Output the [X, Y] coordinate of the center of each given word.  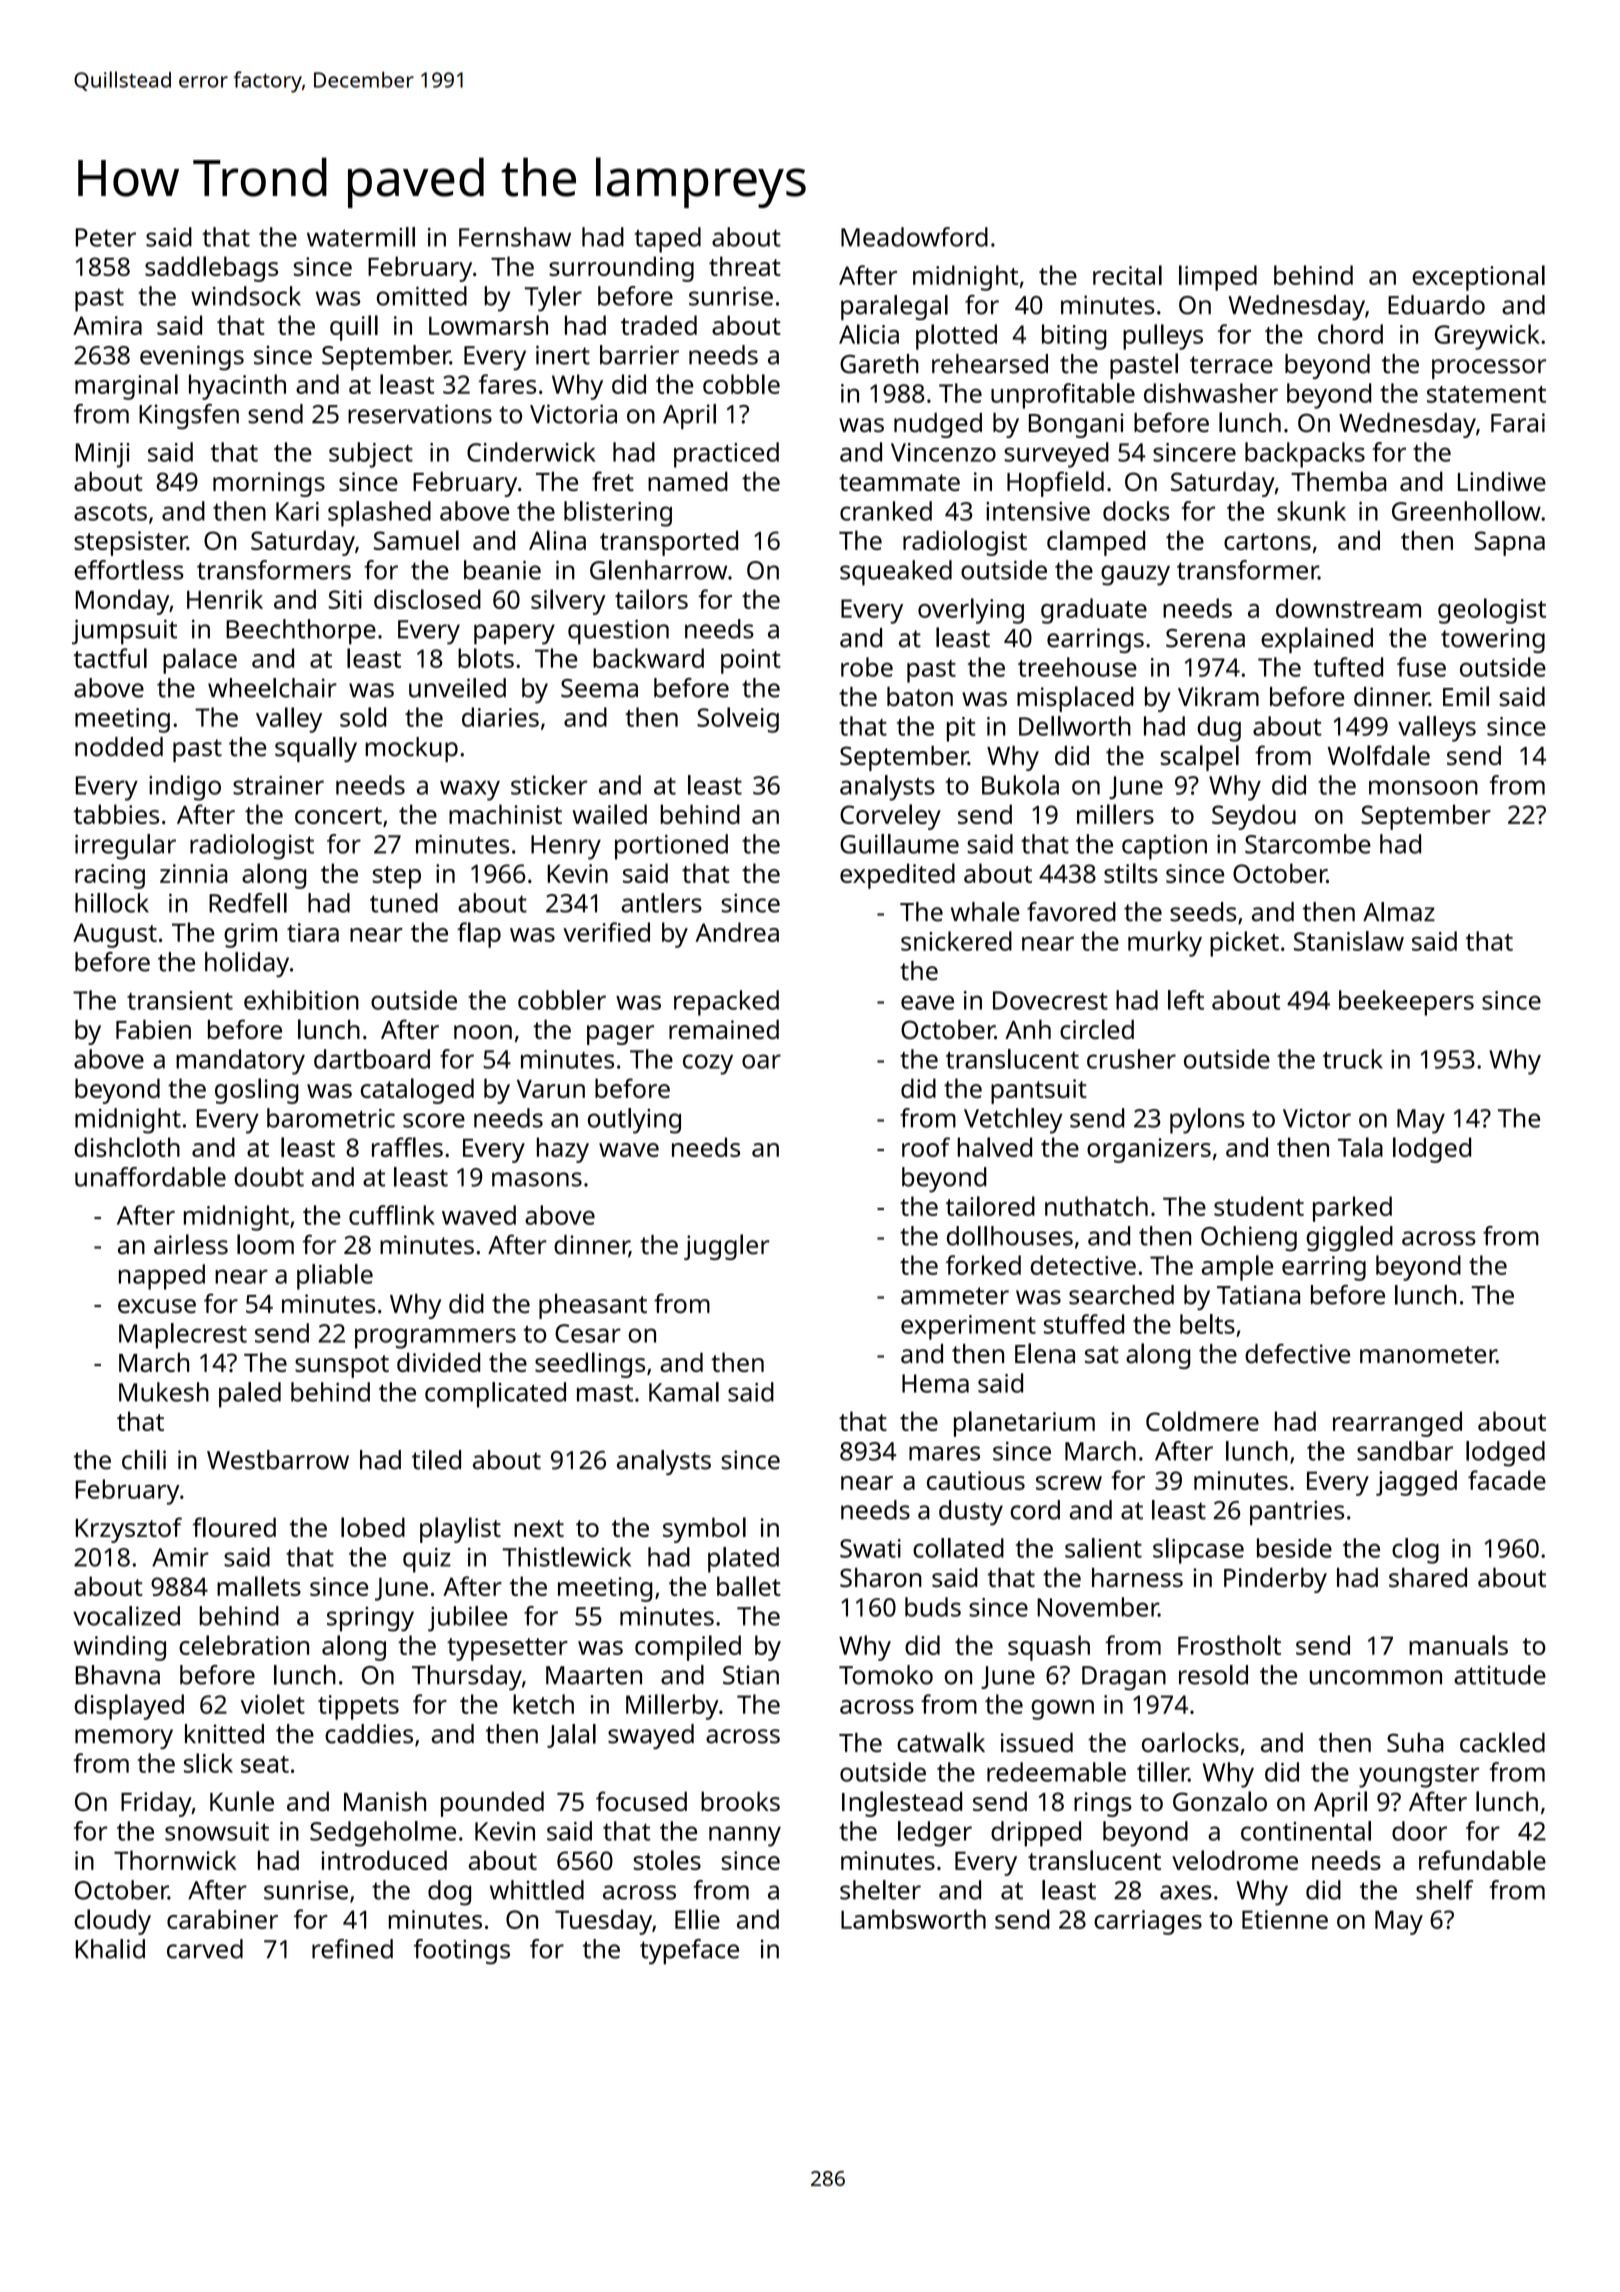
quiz [427, 1560]
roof [926, 1147]
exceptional [1478, 278]
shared [1428, 1577]
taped [668, 240]
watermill [361, 237]
